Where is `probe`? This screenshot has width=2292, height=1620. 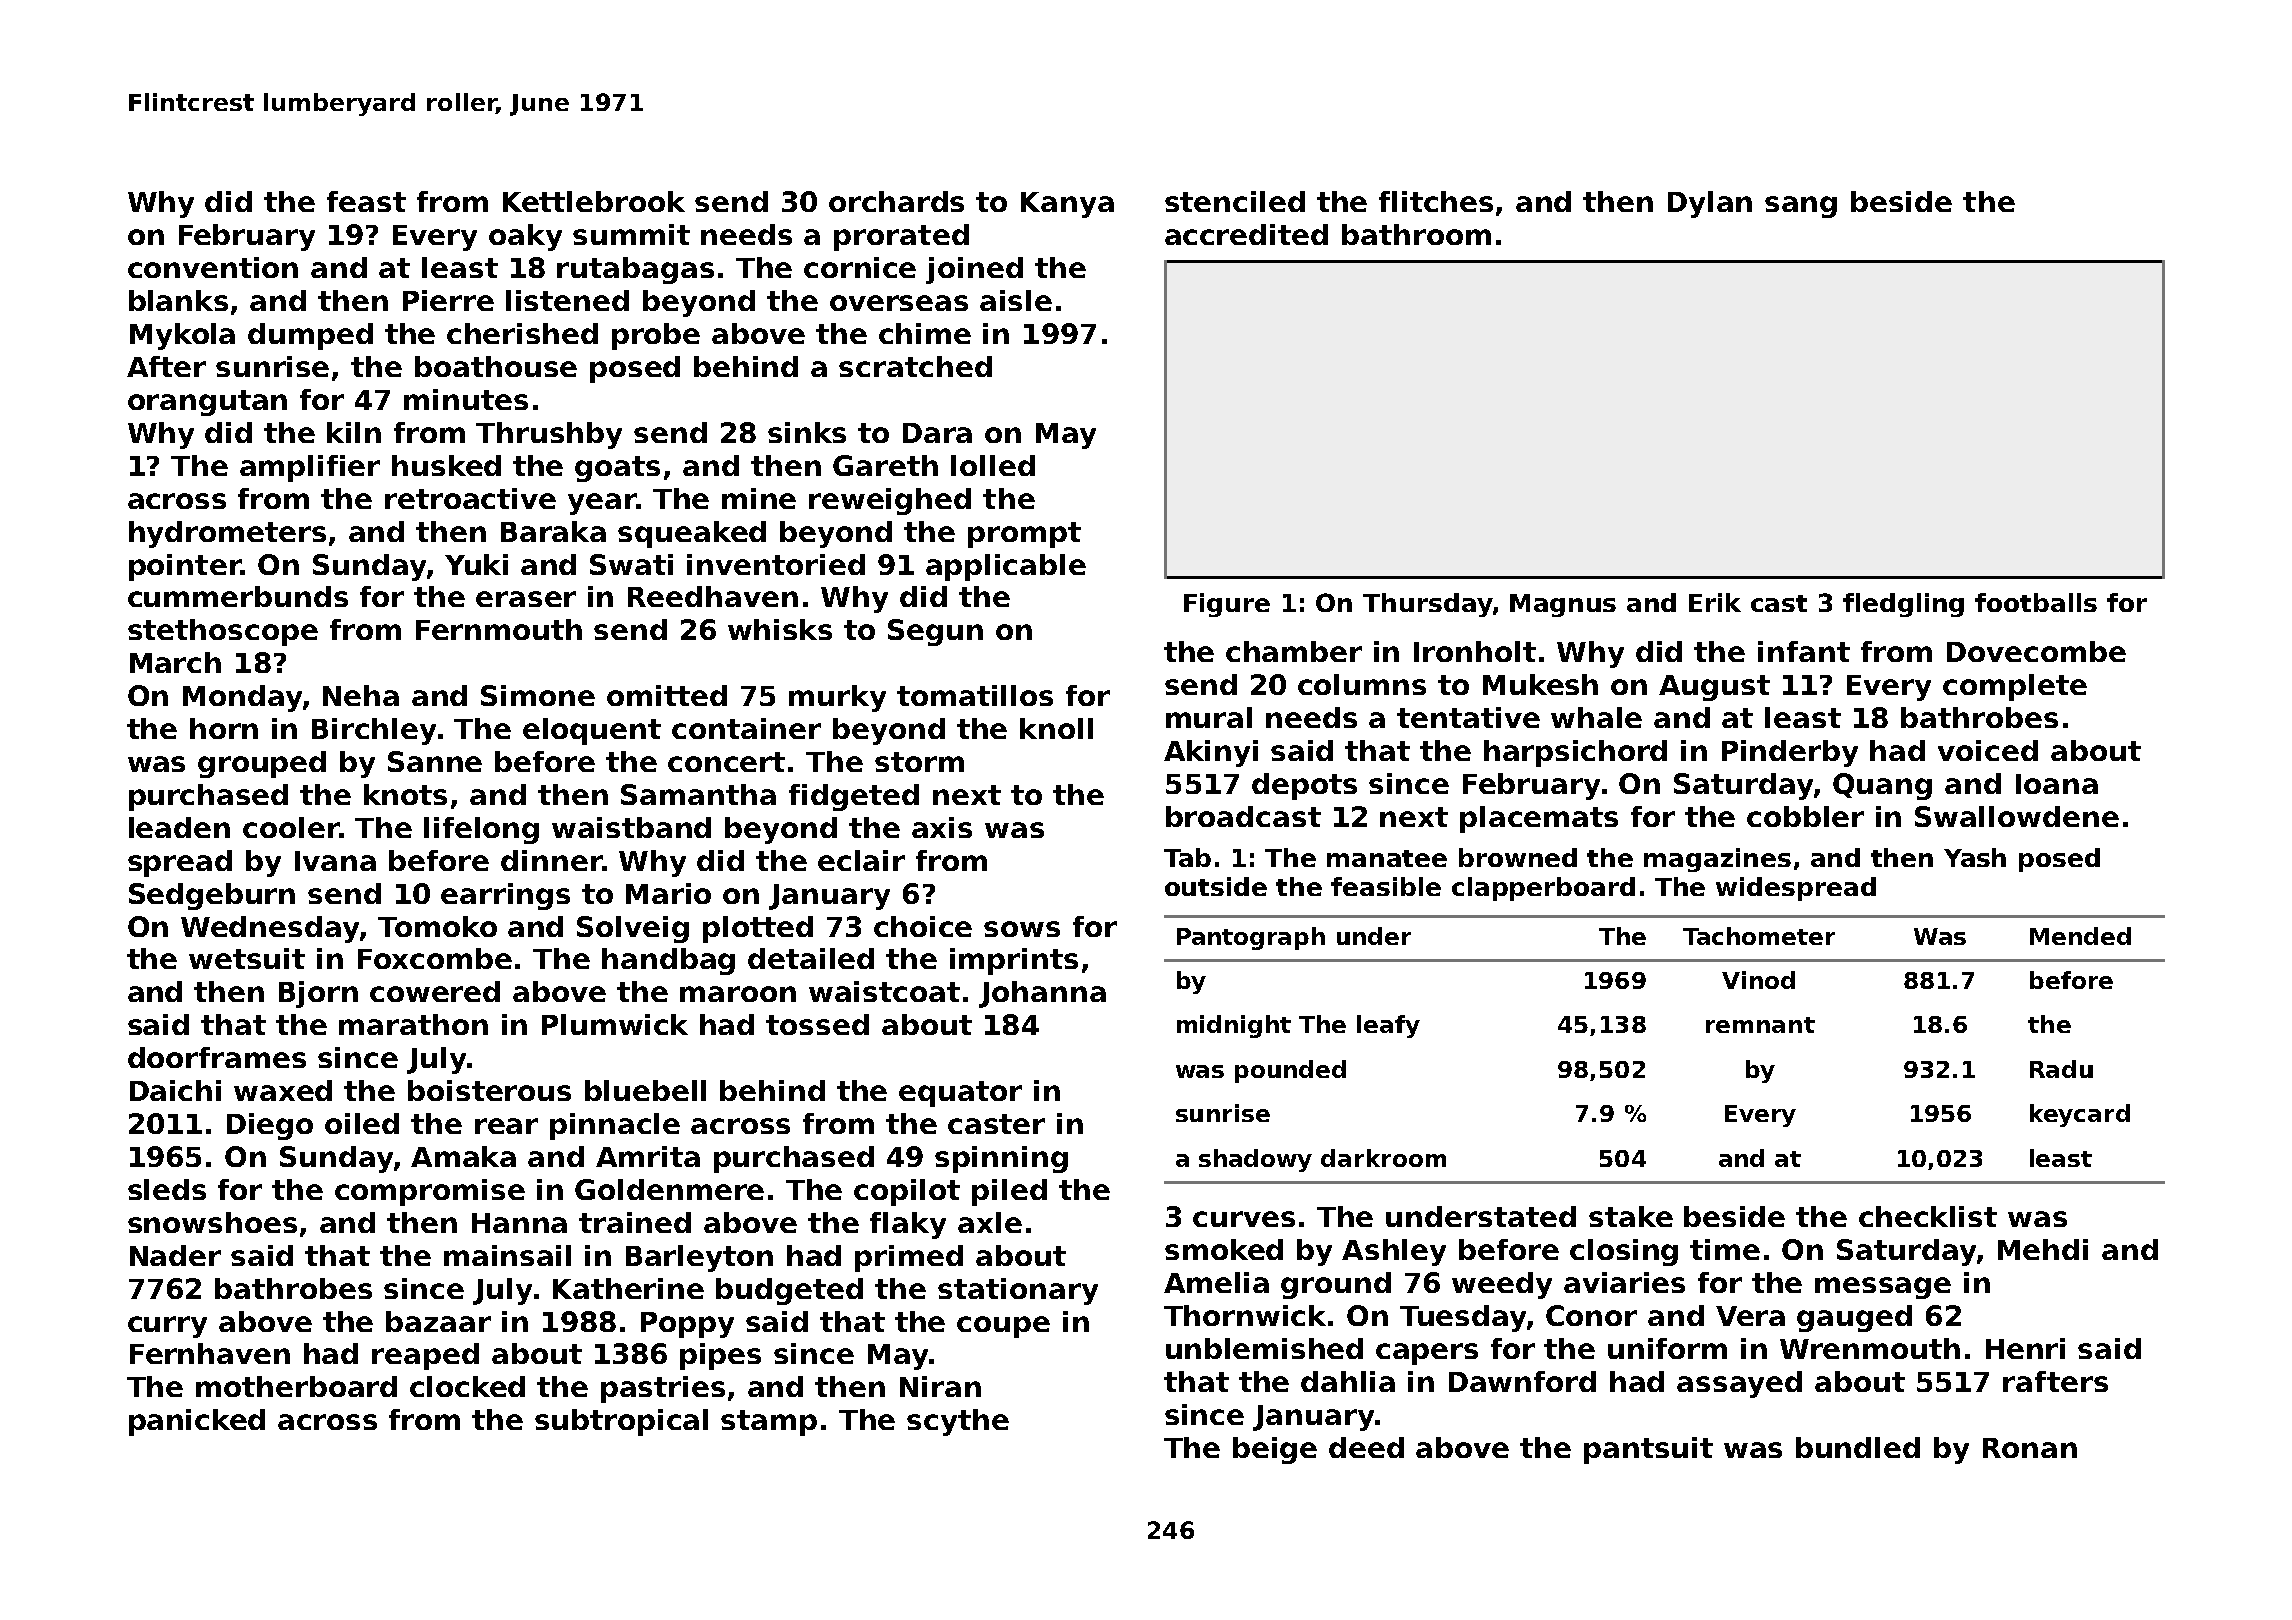
probe is located at coordinates (656, 336).
